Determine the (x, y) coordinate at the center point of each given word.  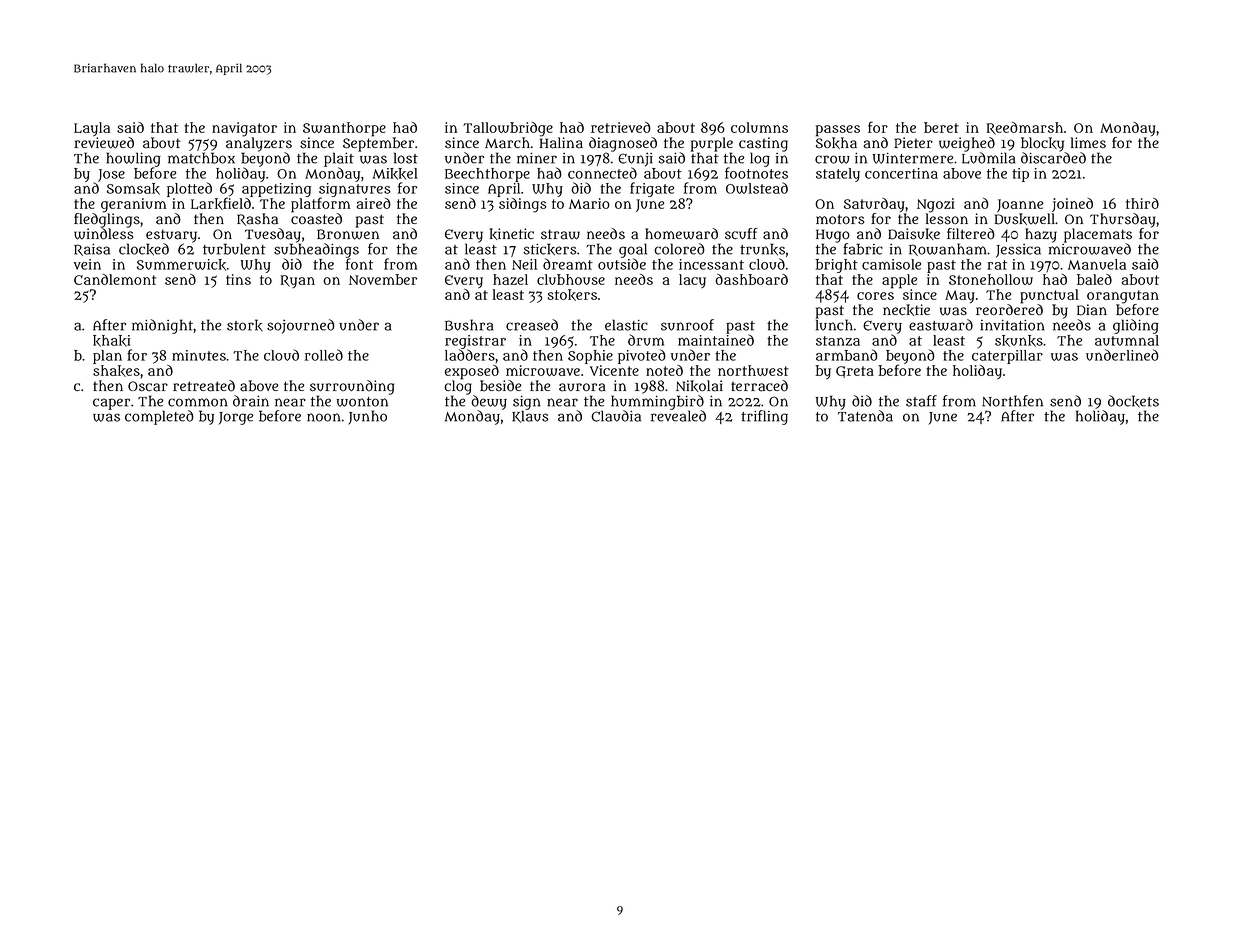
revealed (678, 416)
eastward (941, 325)
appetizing (276, 190)
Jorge (236, 418)
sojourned (301, 326)
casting (763, 144)
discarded (1053, 158)
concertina (901, 173)
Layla (92, 129)
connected (602, 173)
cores (875, 296)
